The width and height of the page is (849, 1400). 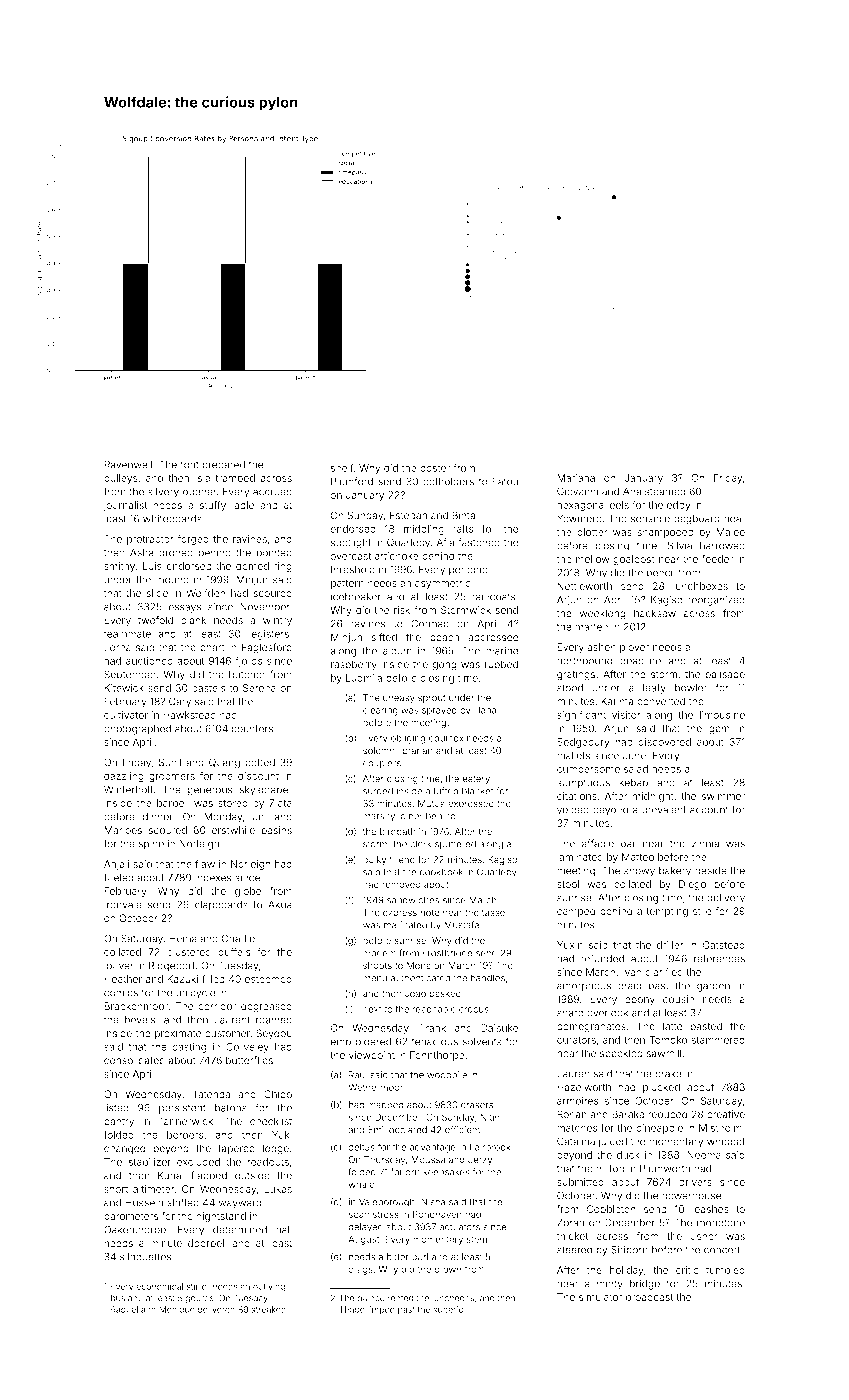 What do you see at coordinates (274, 1020) in the page?
I see `roamed` at bounding box center [274, 1020].
